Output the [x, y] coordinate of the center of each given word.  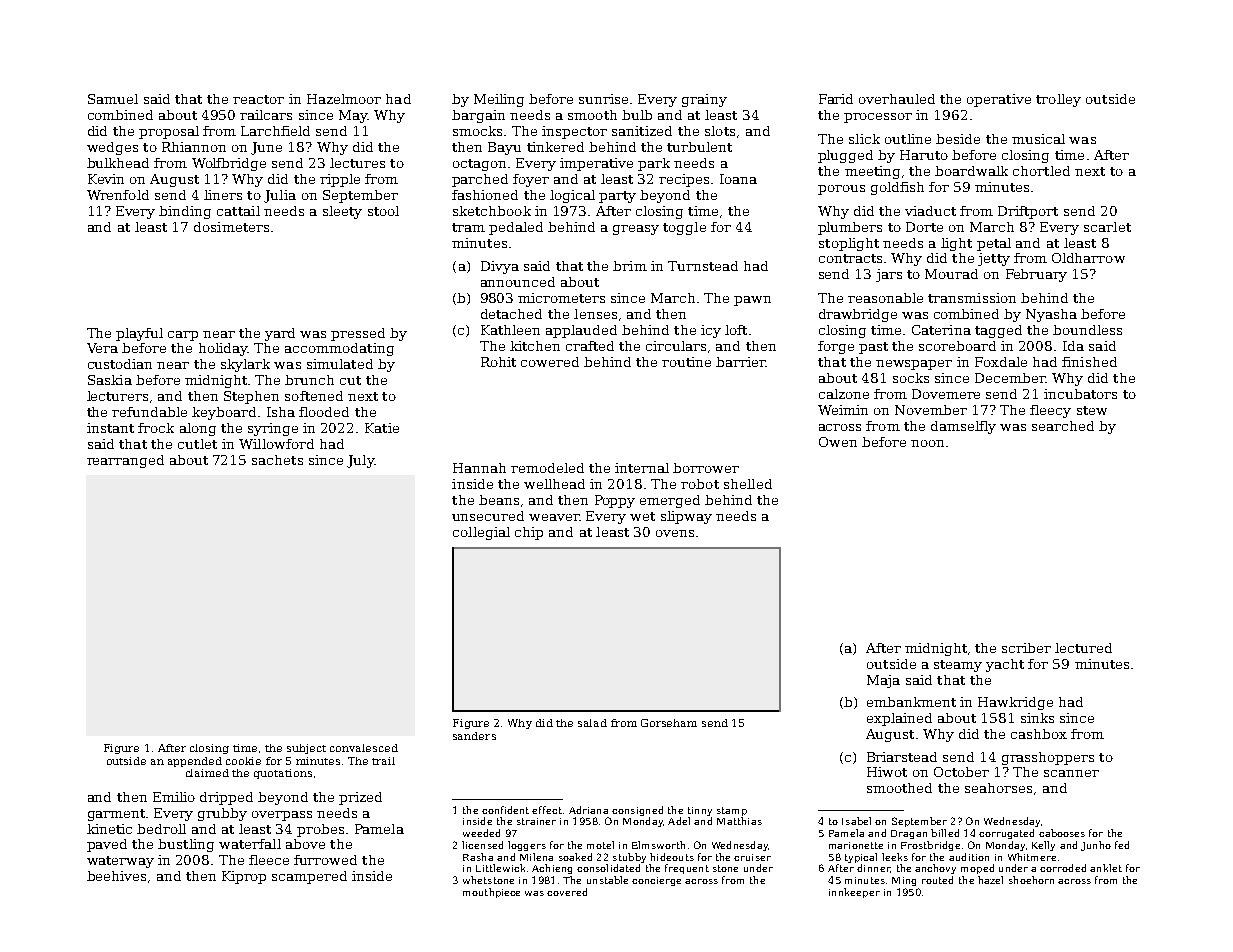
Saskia [110, 380]
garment [116, 815]
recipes [684, 180]
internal [642, 468]
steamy [958, 666]
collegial [481, 533]
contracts [850, 258]
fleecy [1050, 411]
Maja [883, 681]
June [266, 148]
